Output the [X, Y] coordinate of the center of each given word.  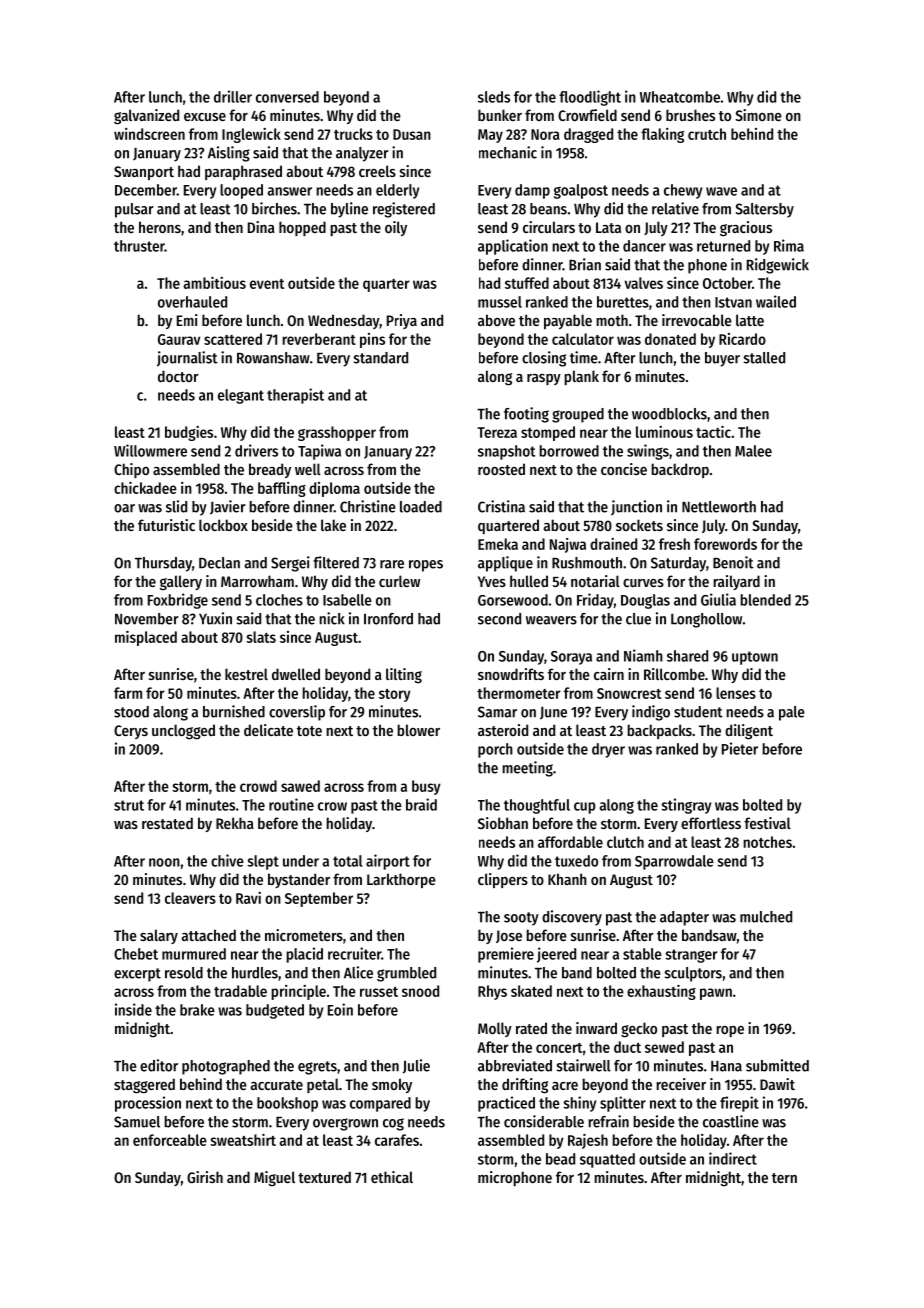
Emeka [498, 544]
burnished [234, 711]
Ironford [388, 619]
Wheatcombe [680, 97]
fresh [674, 544]
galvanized [146, 117]
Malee [753, 451]
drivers [256, 450]
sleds [494, 97]
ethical [392, 1177]
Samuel [137, 1122]
